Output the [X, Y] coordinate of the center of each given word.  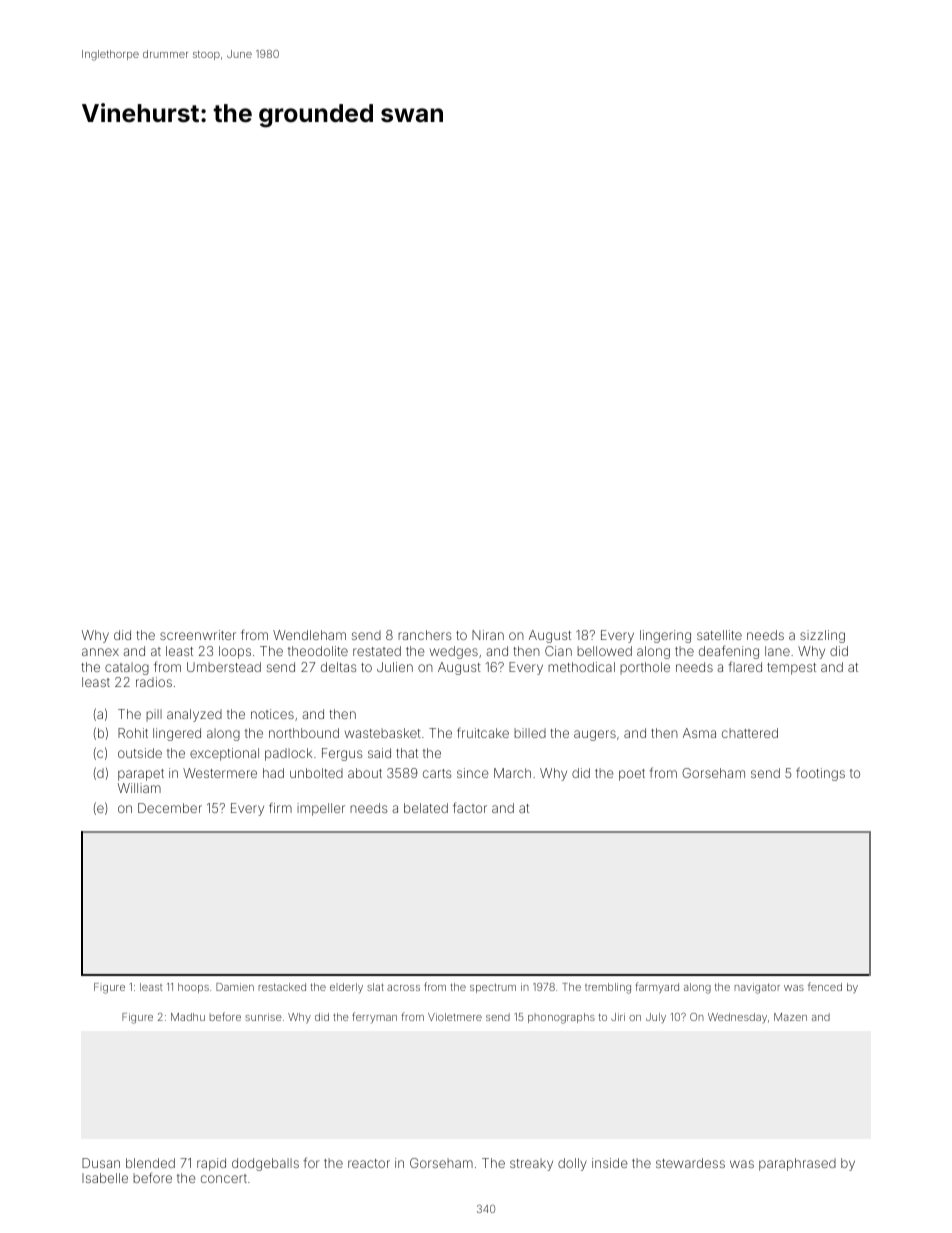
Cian [558, 651]
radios [154, 682]
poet [632, 775]
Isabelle [105, 1178]
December [170, 808]
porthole [645, 668]
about [365, 773]
